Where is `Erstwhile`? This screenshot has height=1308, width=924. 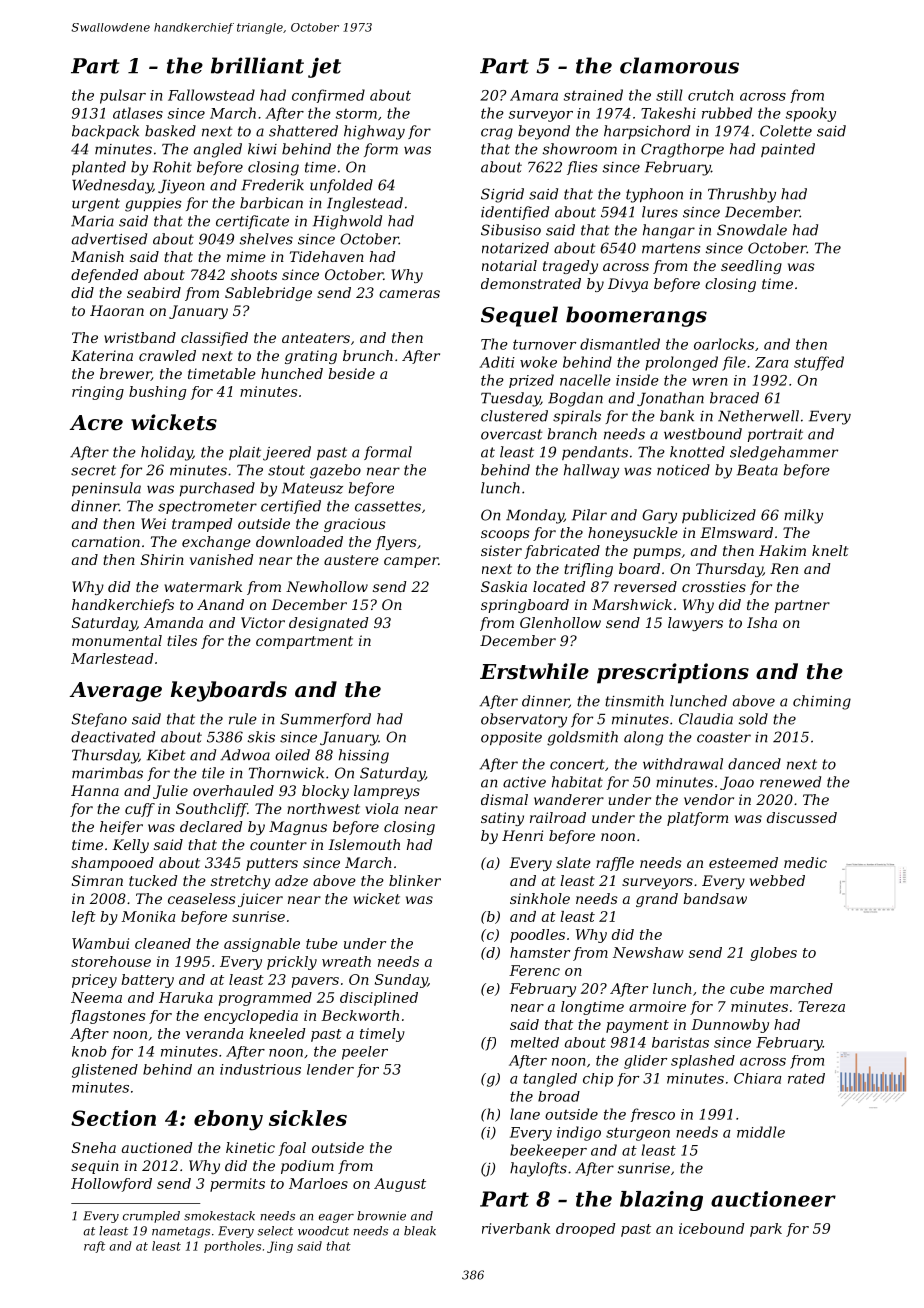
Erstwhile is located at coordinates (534, 671).
